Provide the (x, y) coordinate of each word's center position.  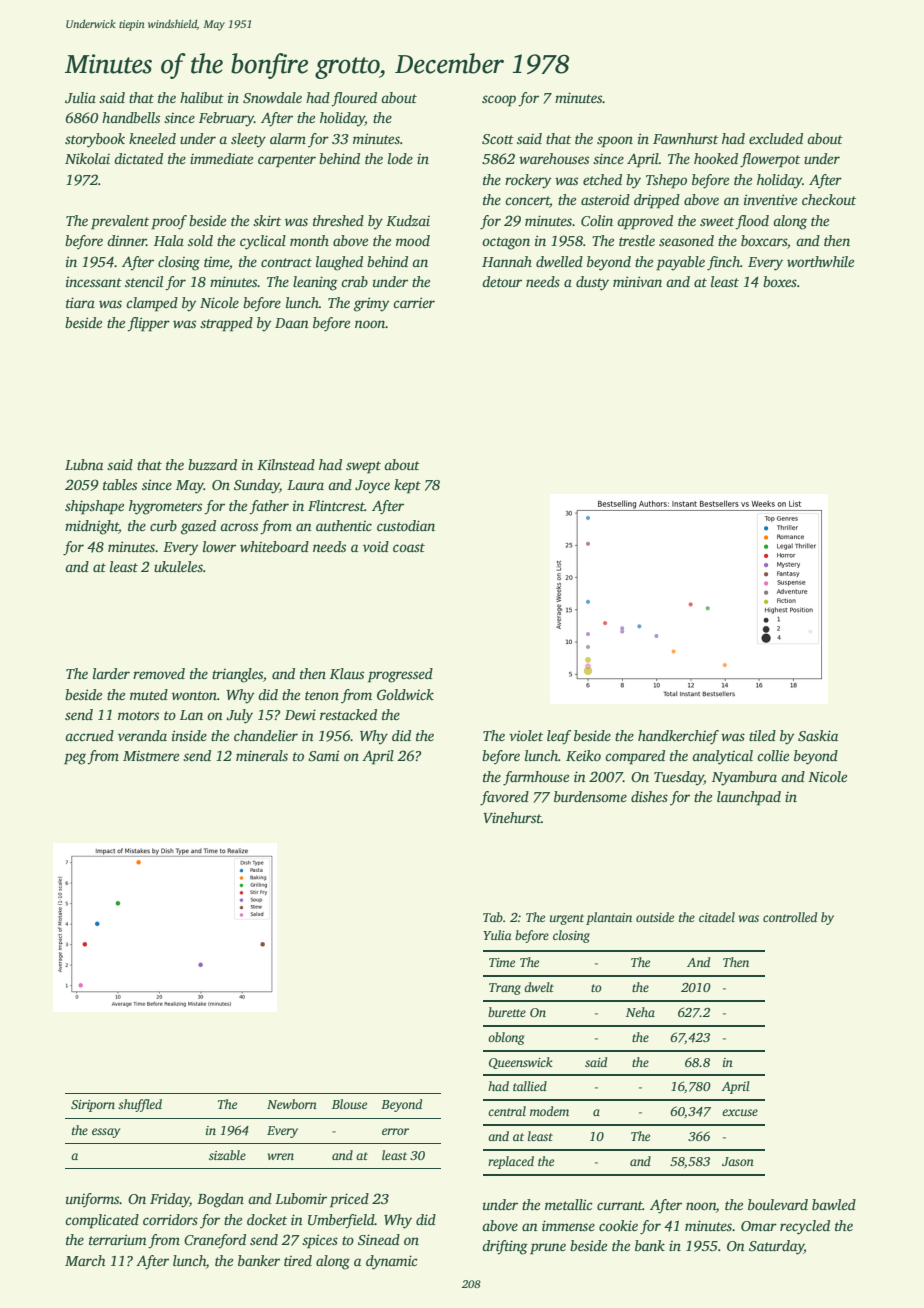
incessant (94, 281)
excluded (776, 138)
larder (111, 673)
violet (526, 735)
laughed (339, 263)
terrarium (117, 1239)
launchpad (749, 798)
